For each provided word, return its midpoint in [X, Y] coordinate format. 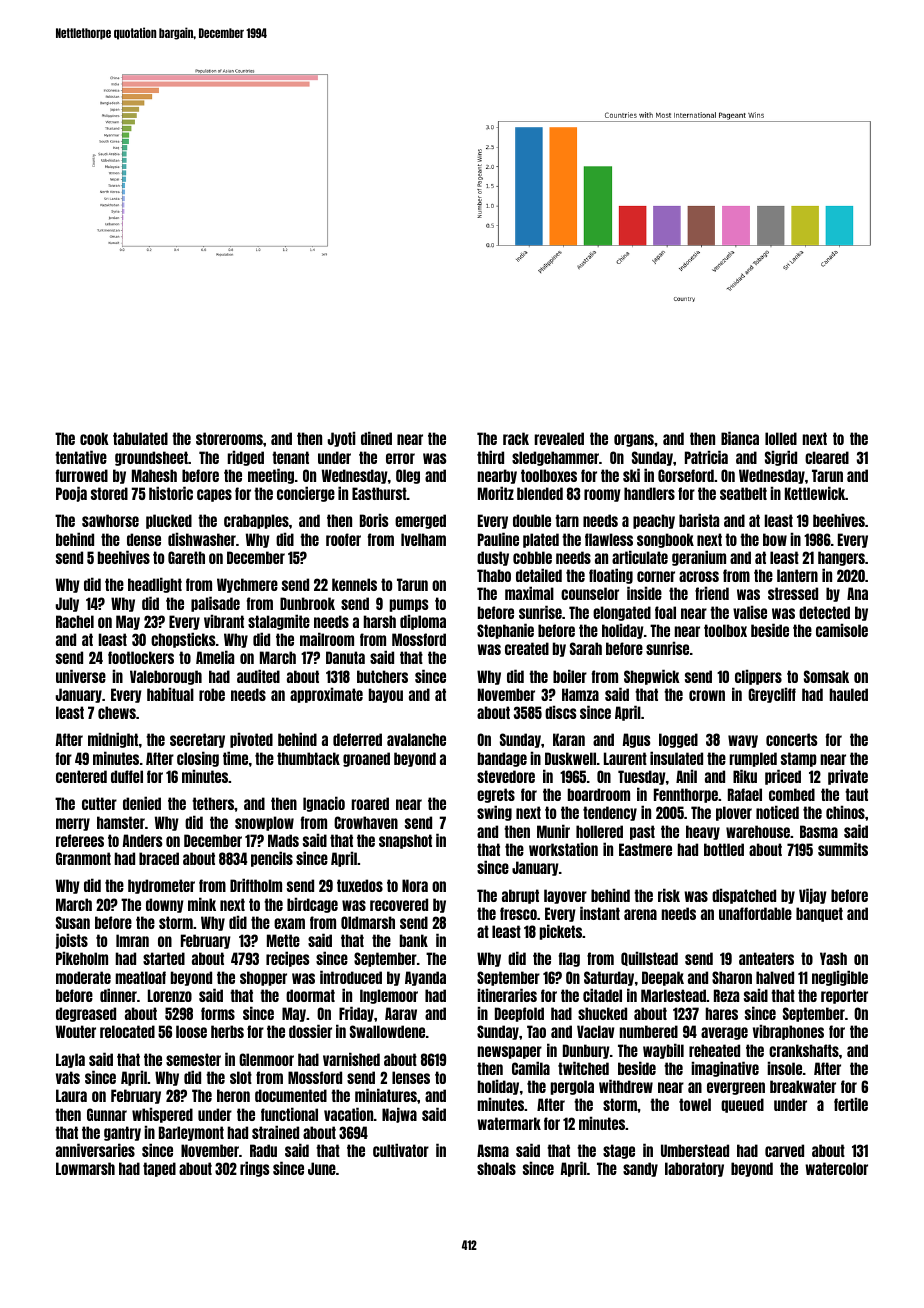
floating [611, 576]
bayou [386, 695]
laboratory [694, 1169]
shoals [496, 1168]
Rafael [745, 794]
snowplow [264, 823]
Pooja [71, 494]
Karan [569, 739]
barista [699, 520]
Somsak [826, 676]
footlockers [141, 657]
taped [159, 1169]
